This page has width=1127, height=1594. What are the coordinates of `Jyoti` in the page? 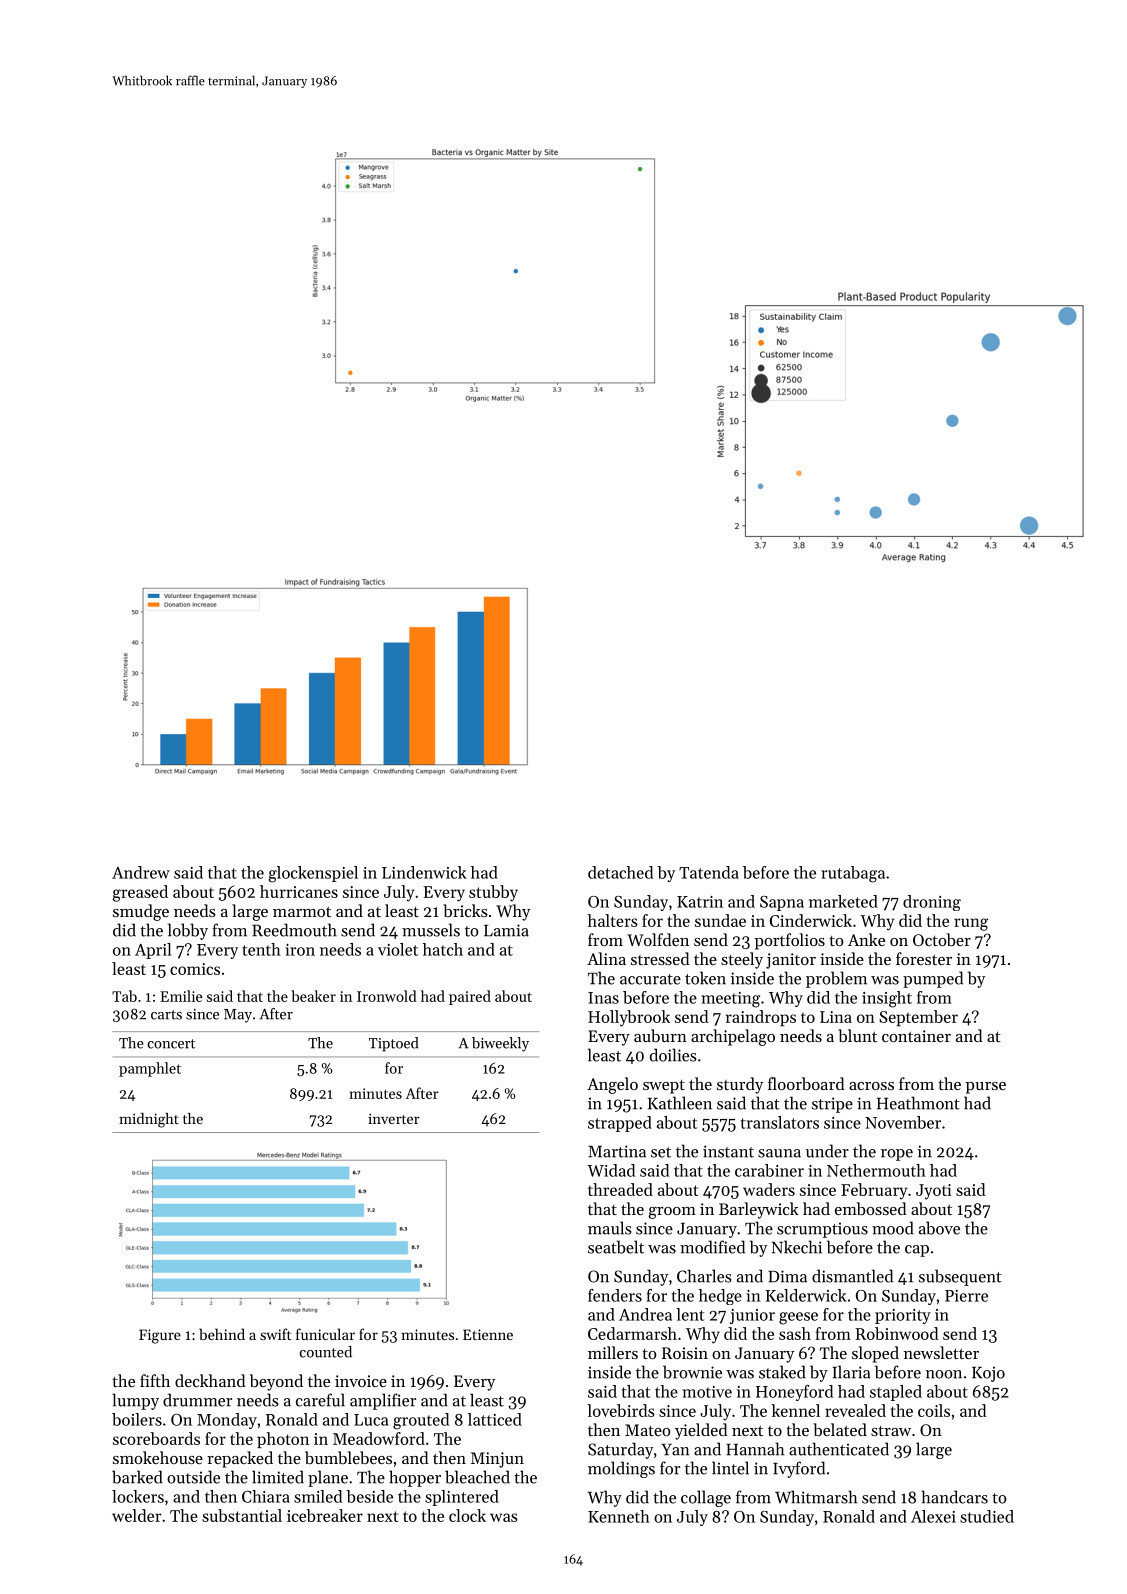 It's located at (934, 1192).
